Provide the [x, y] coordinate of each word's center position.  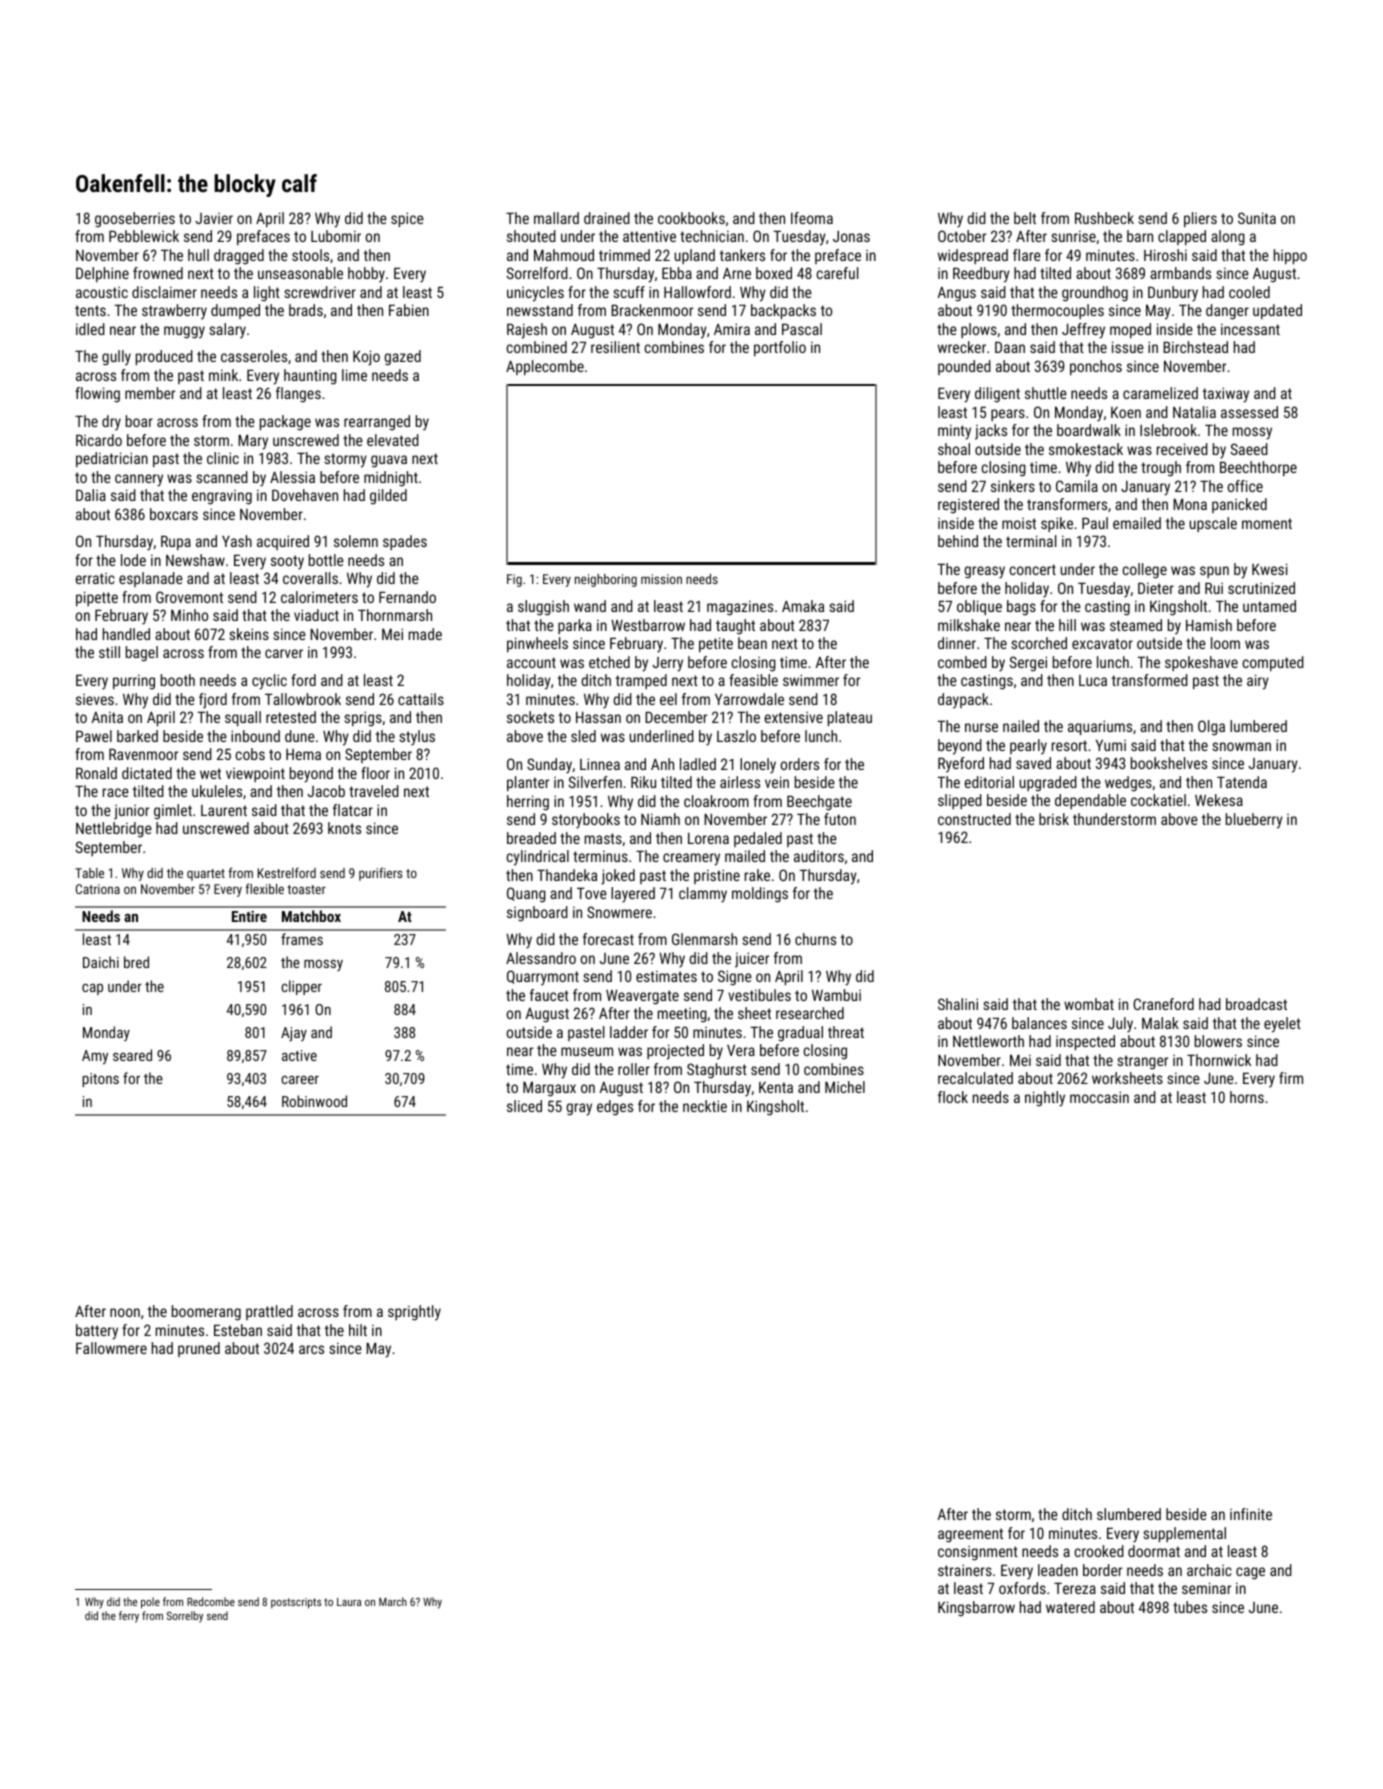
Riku [643, 782]
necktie [705, 1106]
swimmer [811, 680]
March [393, 1601]
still [109, 652]
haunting [310, 377]
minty [954, 432]
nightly [1045, 1099]
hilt [358, 1330]
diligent [997, 395]
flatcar [353, 810]
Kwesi [1270, 569]
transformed [1150, 680]
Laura [349, 1602]
